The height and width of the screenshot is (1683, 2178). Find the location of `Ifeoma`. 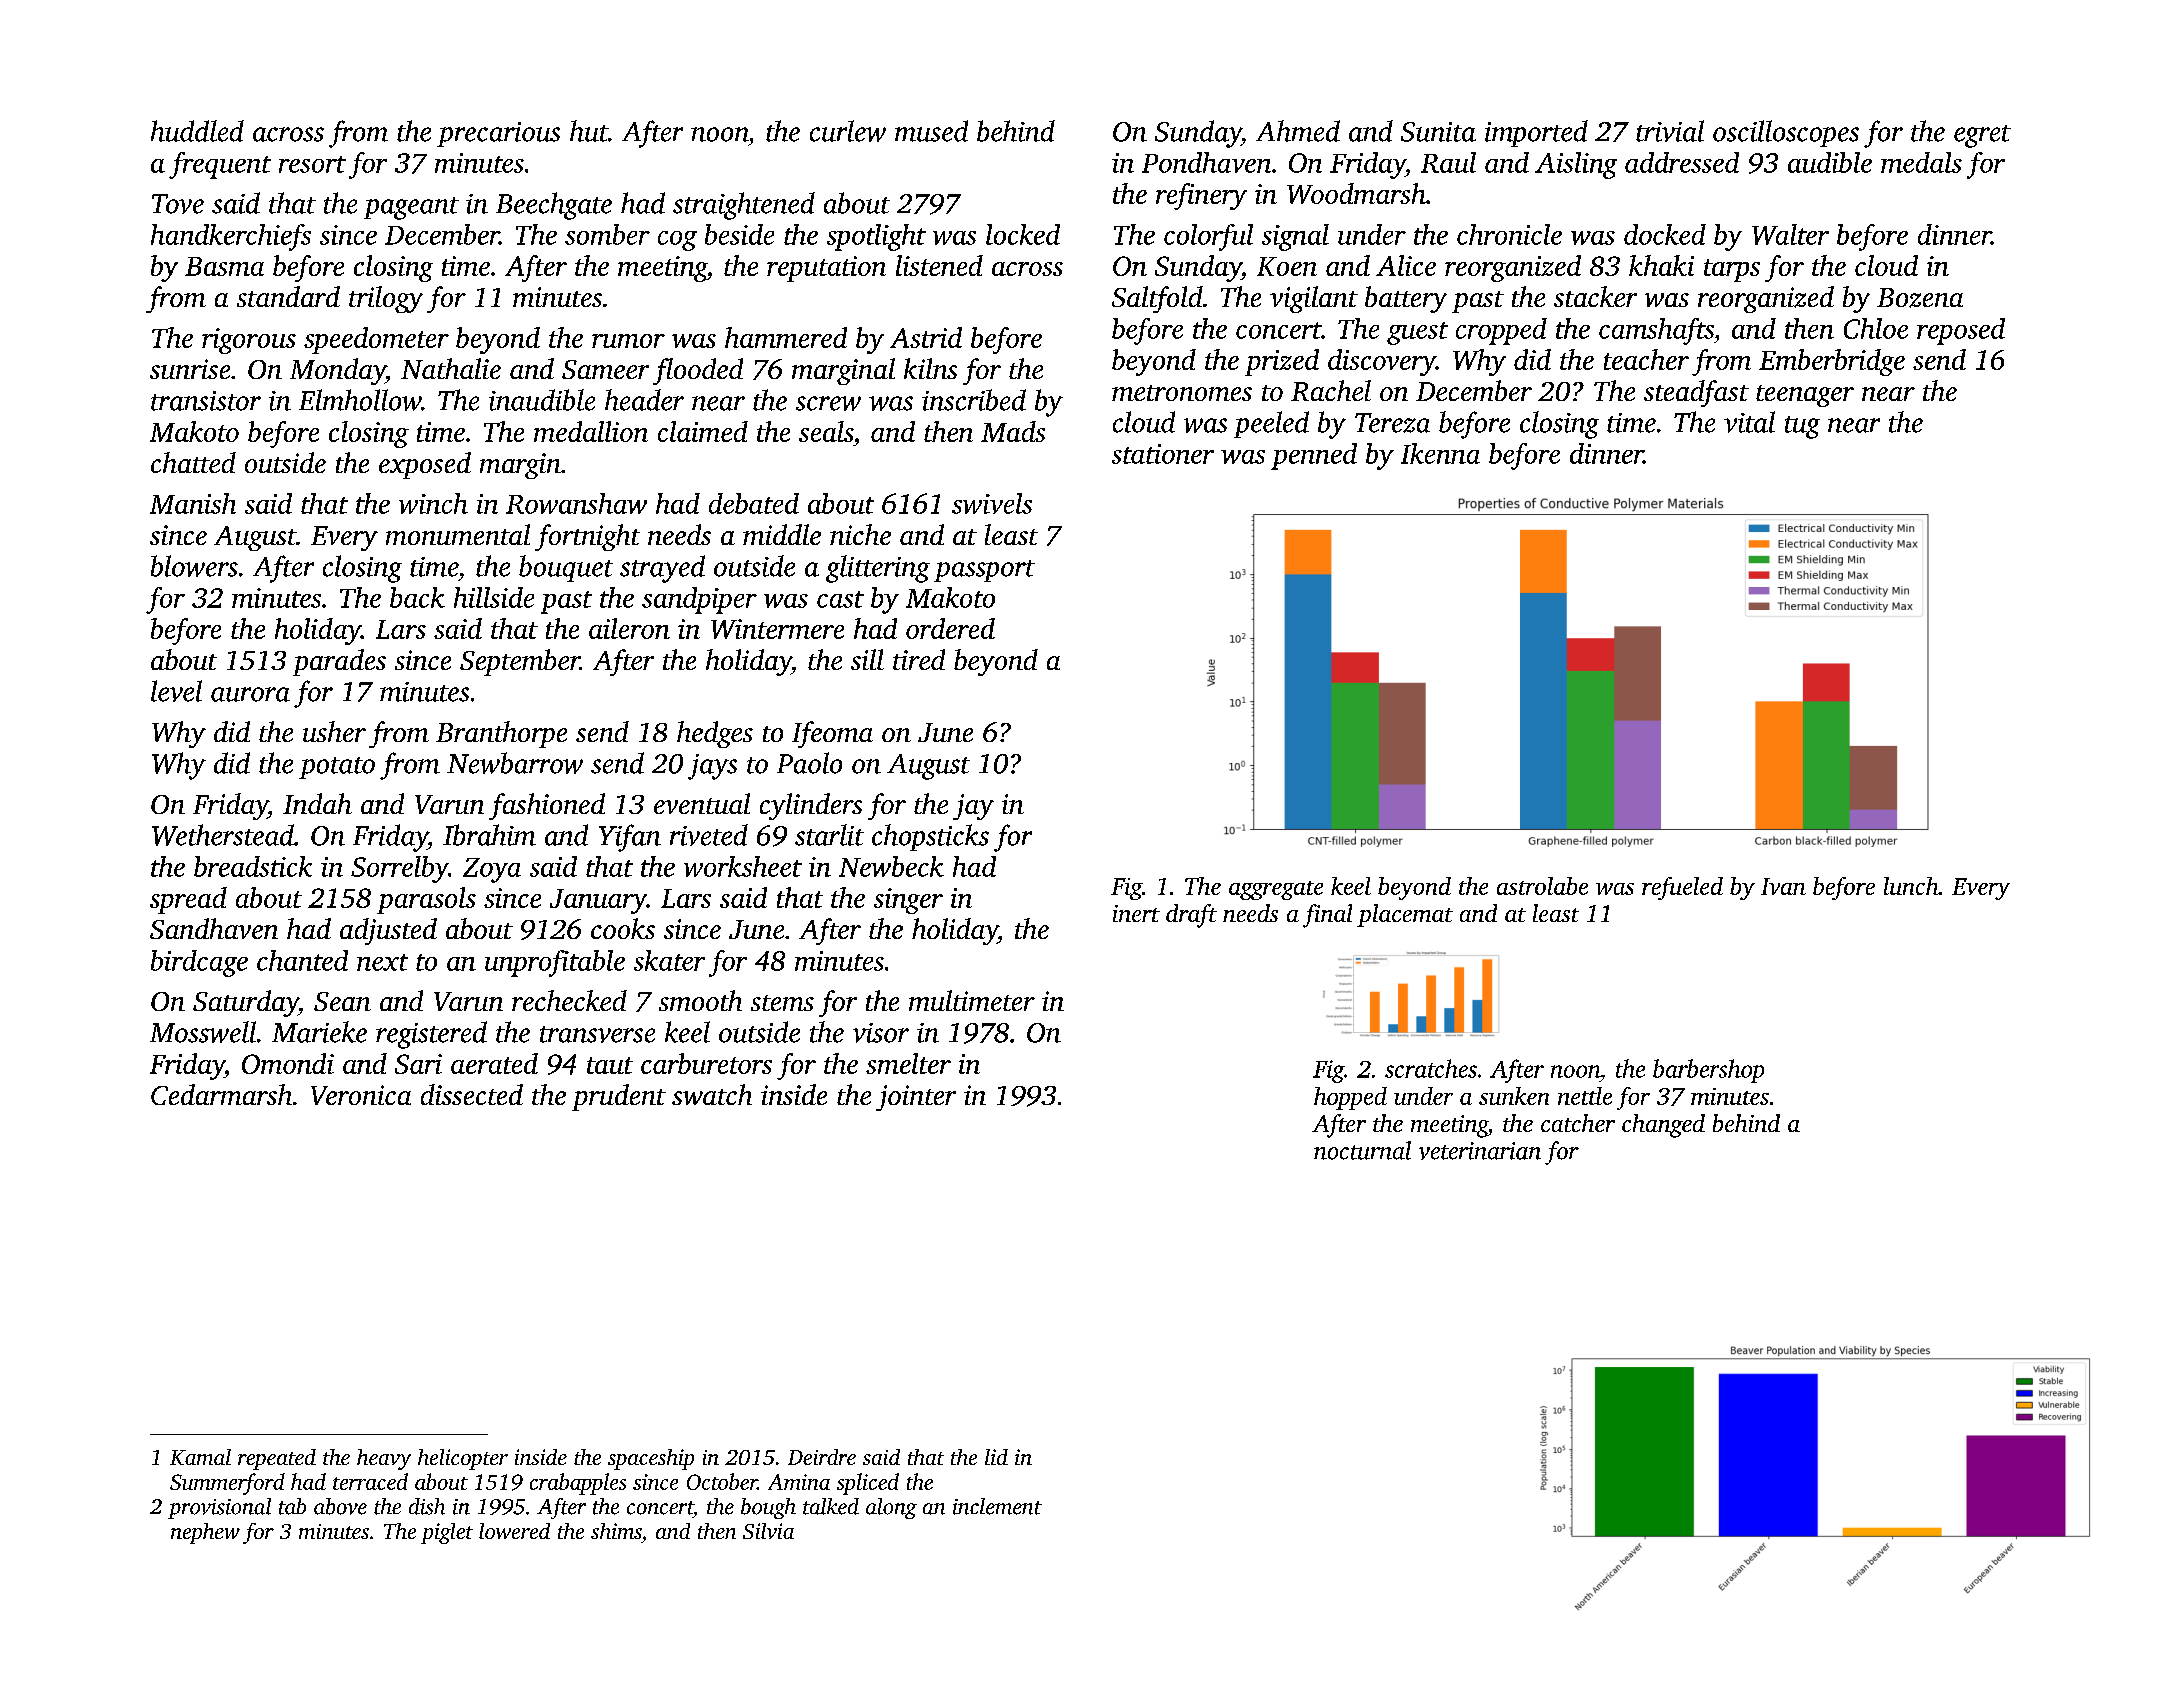

Ifeoma is located at coordinates (832, 734).
